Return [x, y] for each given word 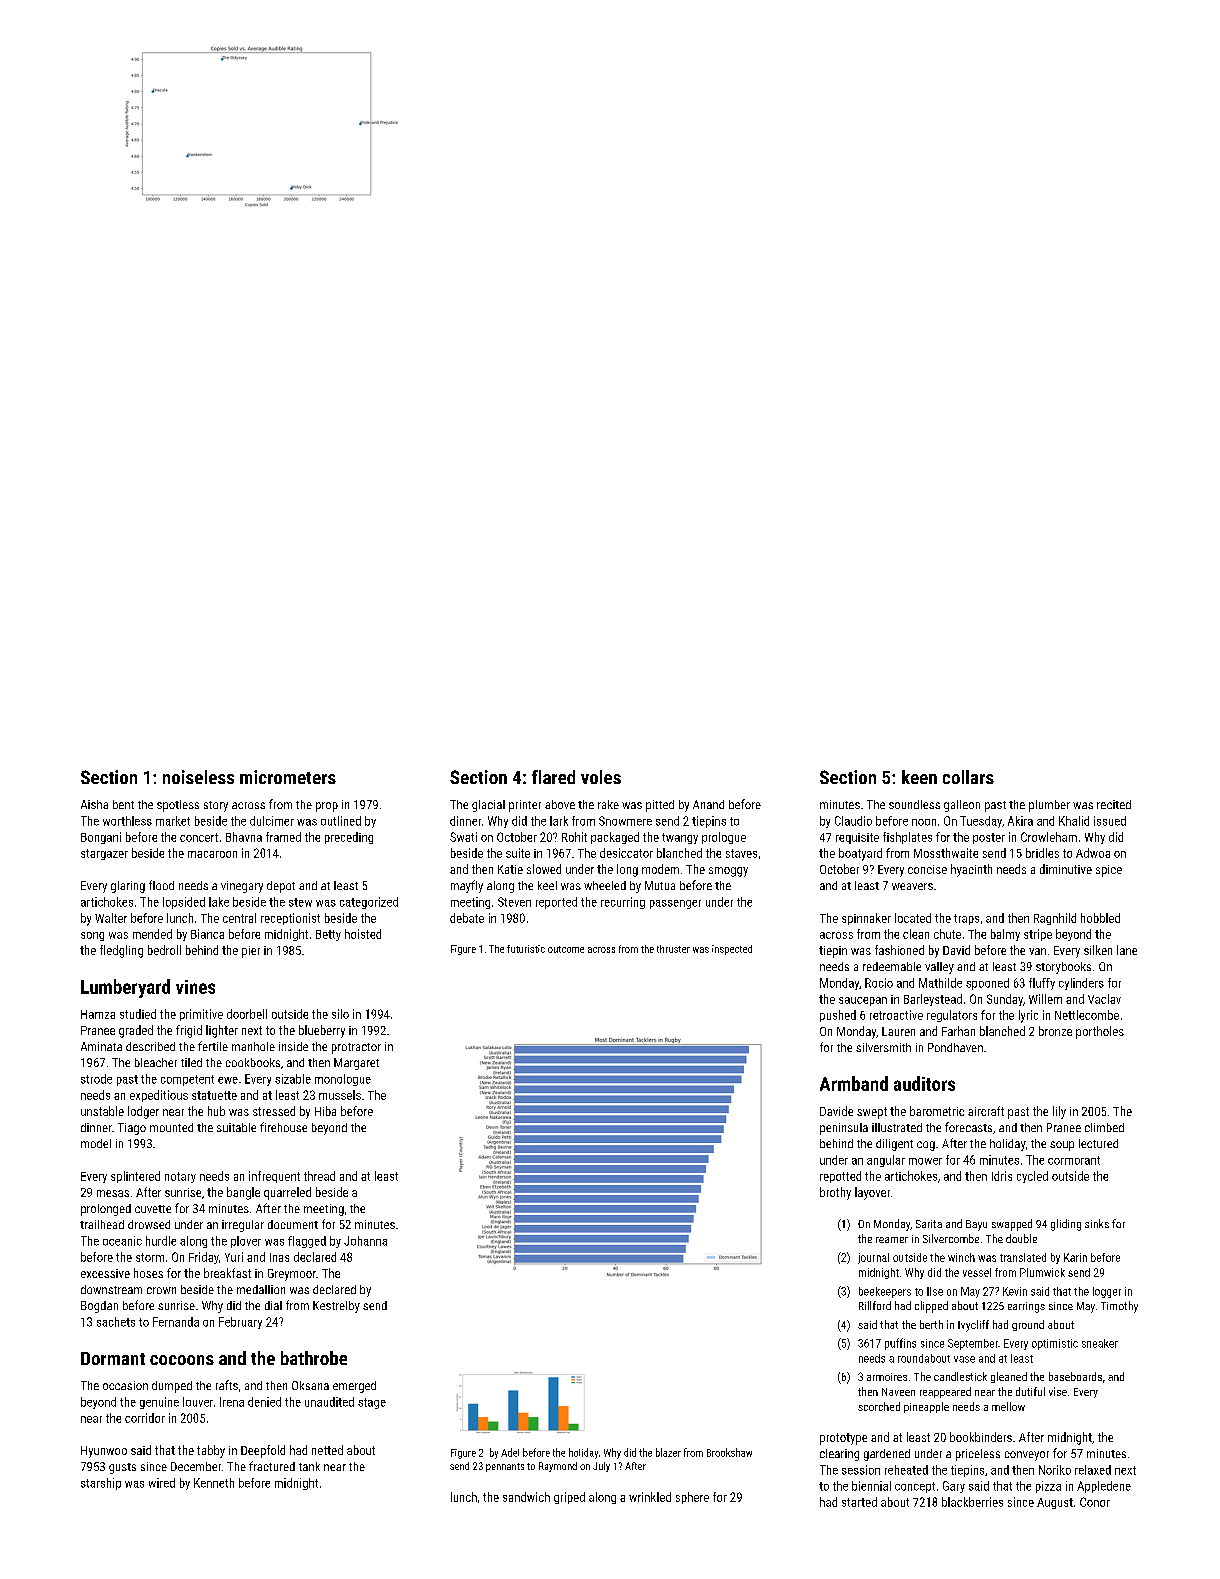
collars [968, 777]
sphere [692, 1498]
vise [1058, 1391]
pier [251, 952]
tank [309, 1466]
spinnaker [866, 919]
